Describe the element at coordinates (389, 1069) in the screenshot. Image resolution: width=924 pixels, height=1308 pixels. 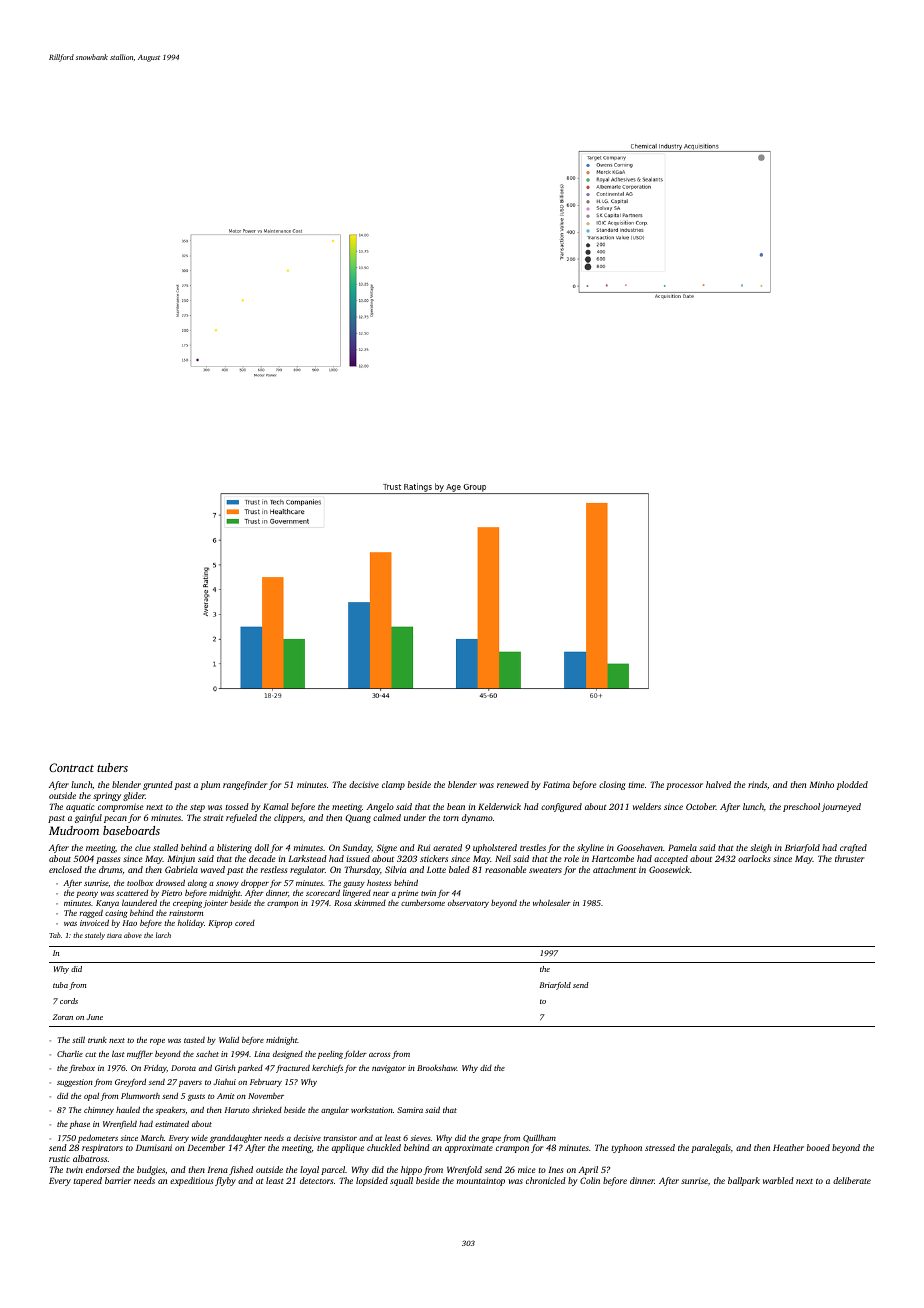
I see `navigator` at that location.
